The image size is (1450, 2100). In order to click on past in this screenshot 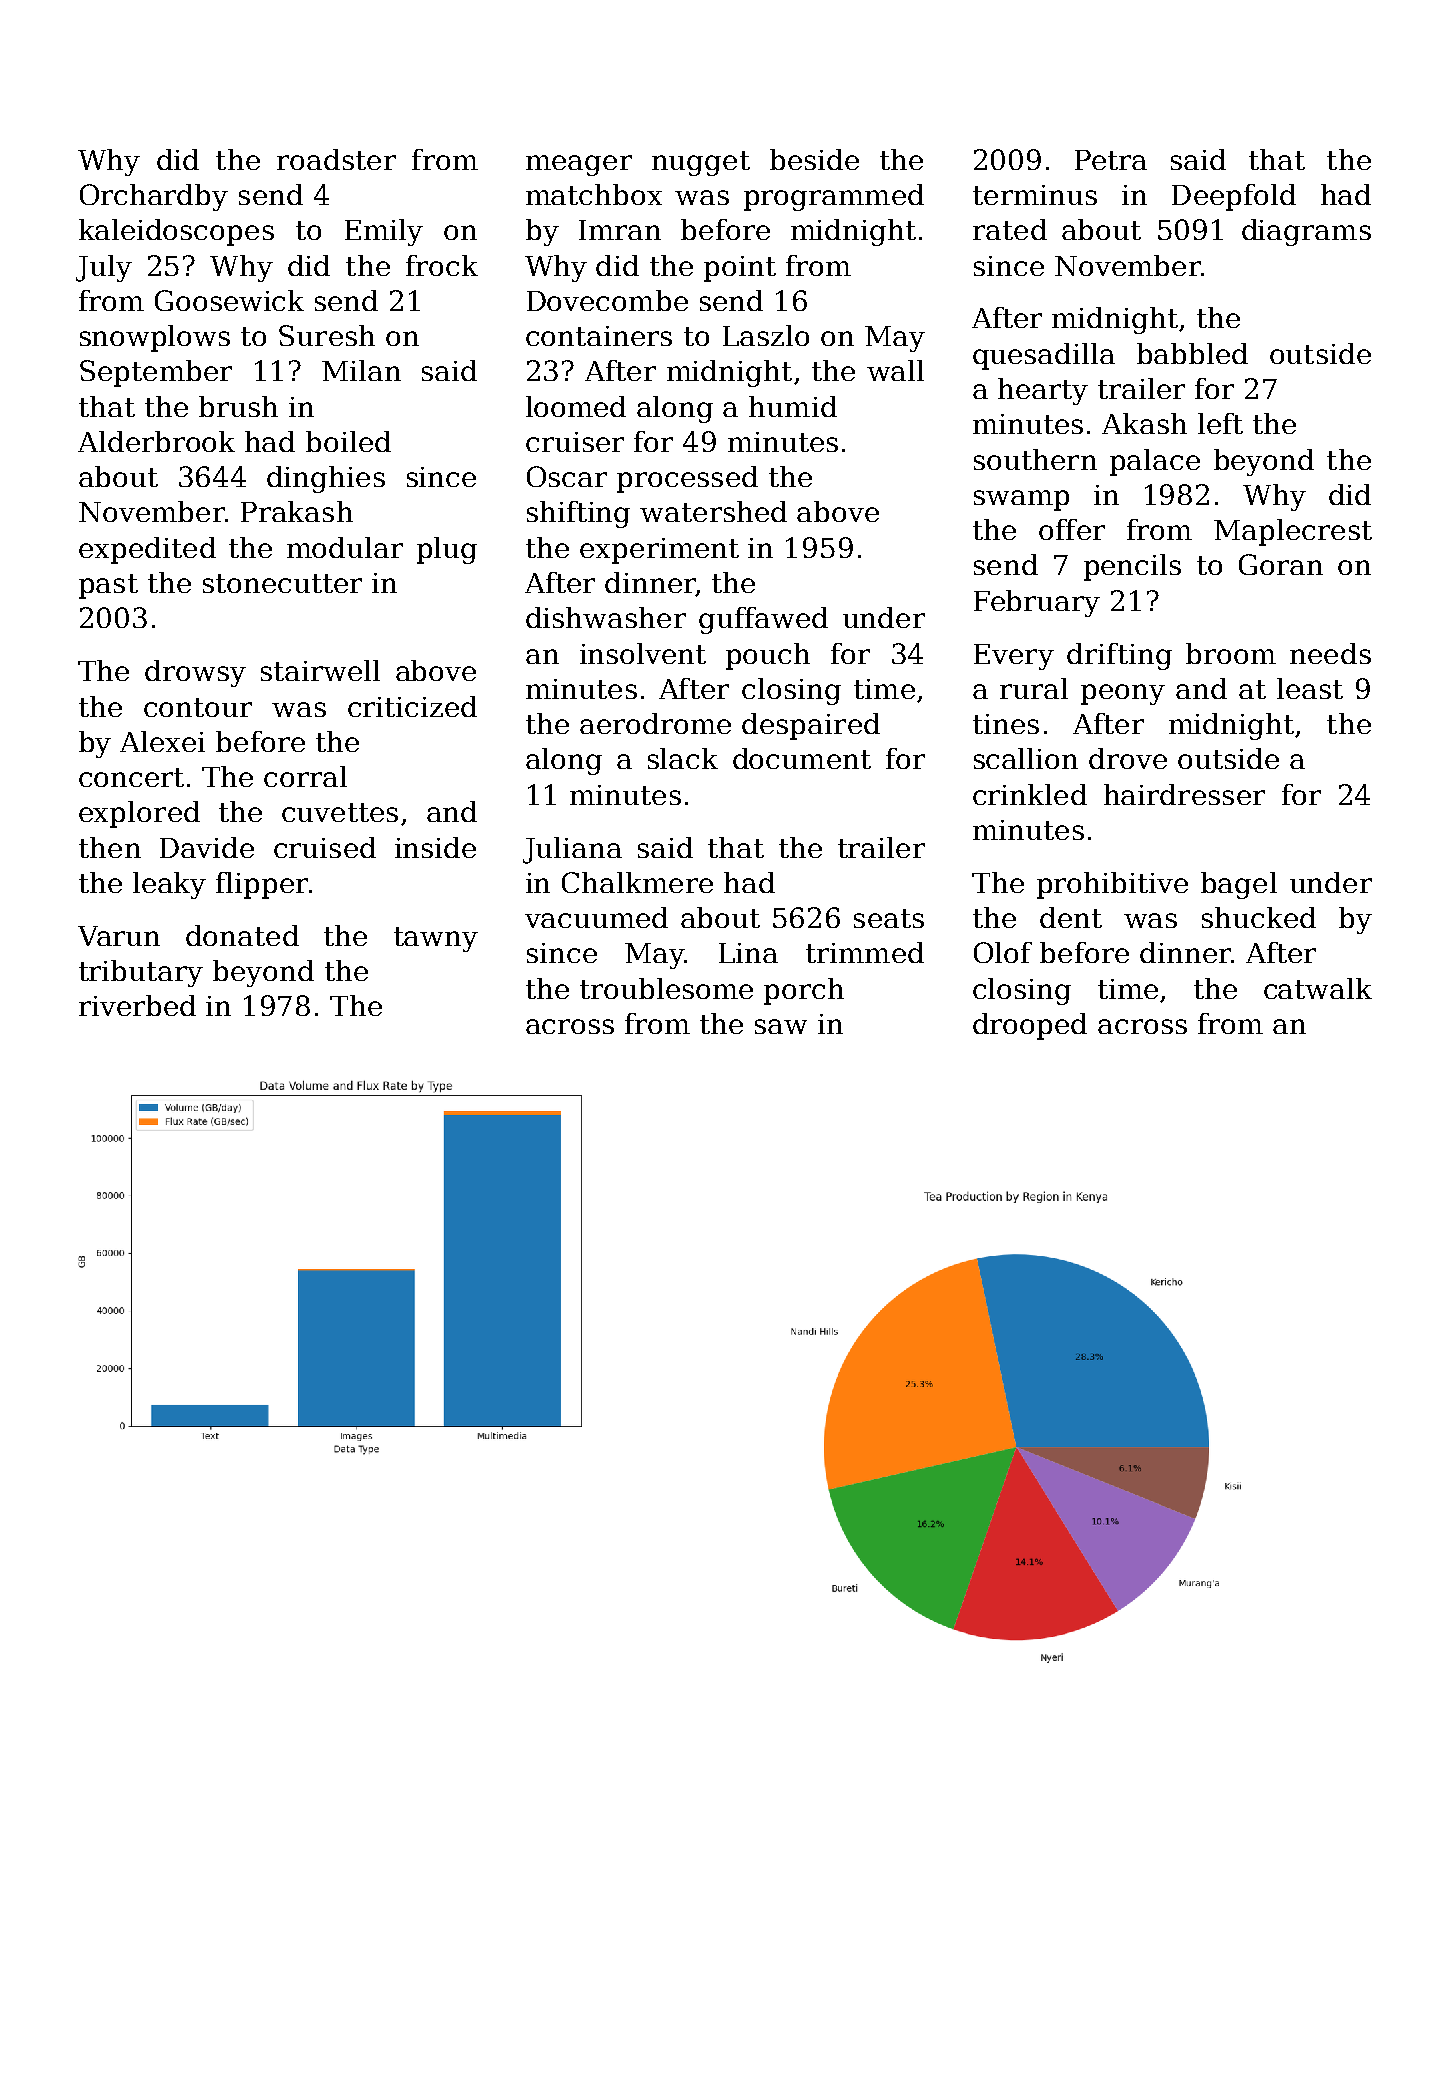, I will do `click(108, 586)`.
